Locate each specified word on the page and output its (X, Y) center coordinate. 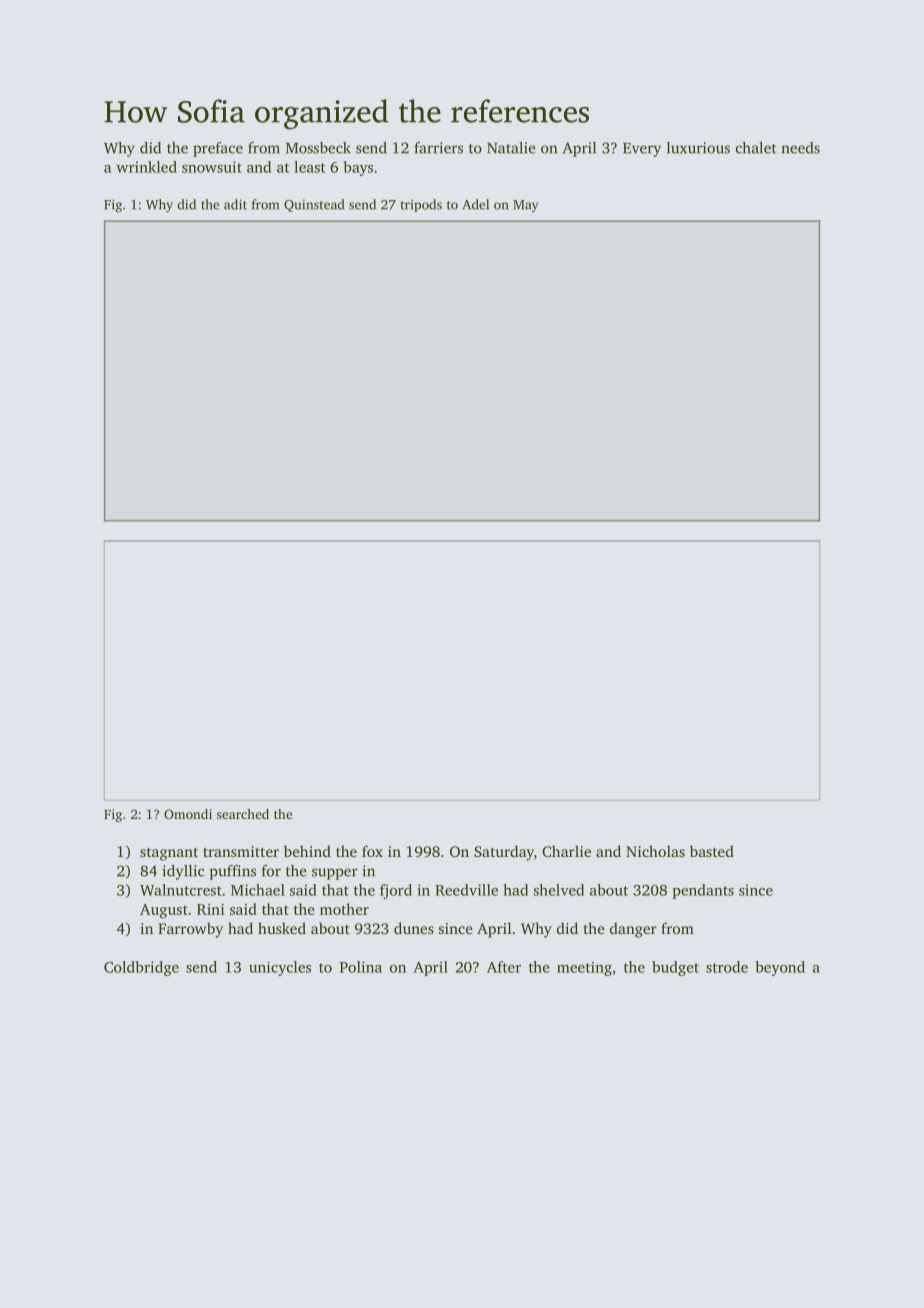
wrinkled (146, 167)
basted (712, 851)
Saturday (504, 853)
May (525, 206)
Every (642, 150)
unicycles (280, 968)
